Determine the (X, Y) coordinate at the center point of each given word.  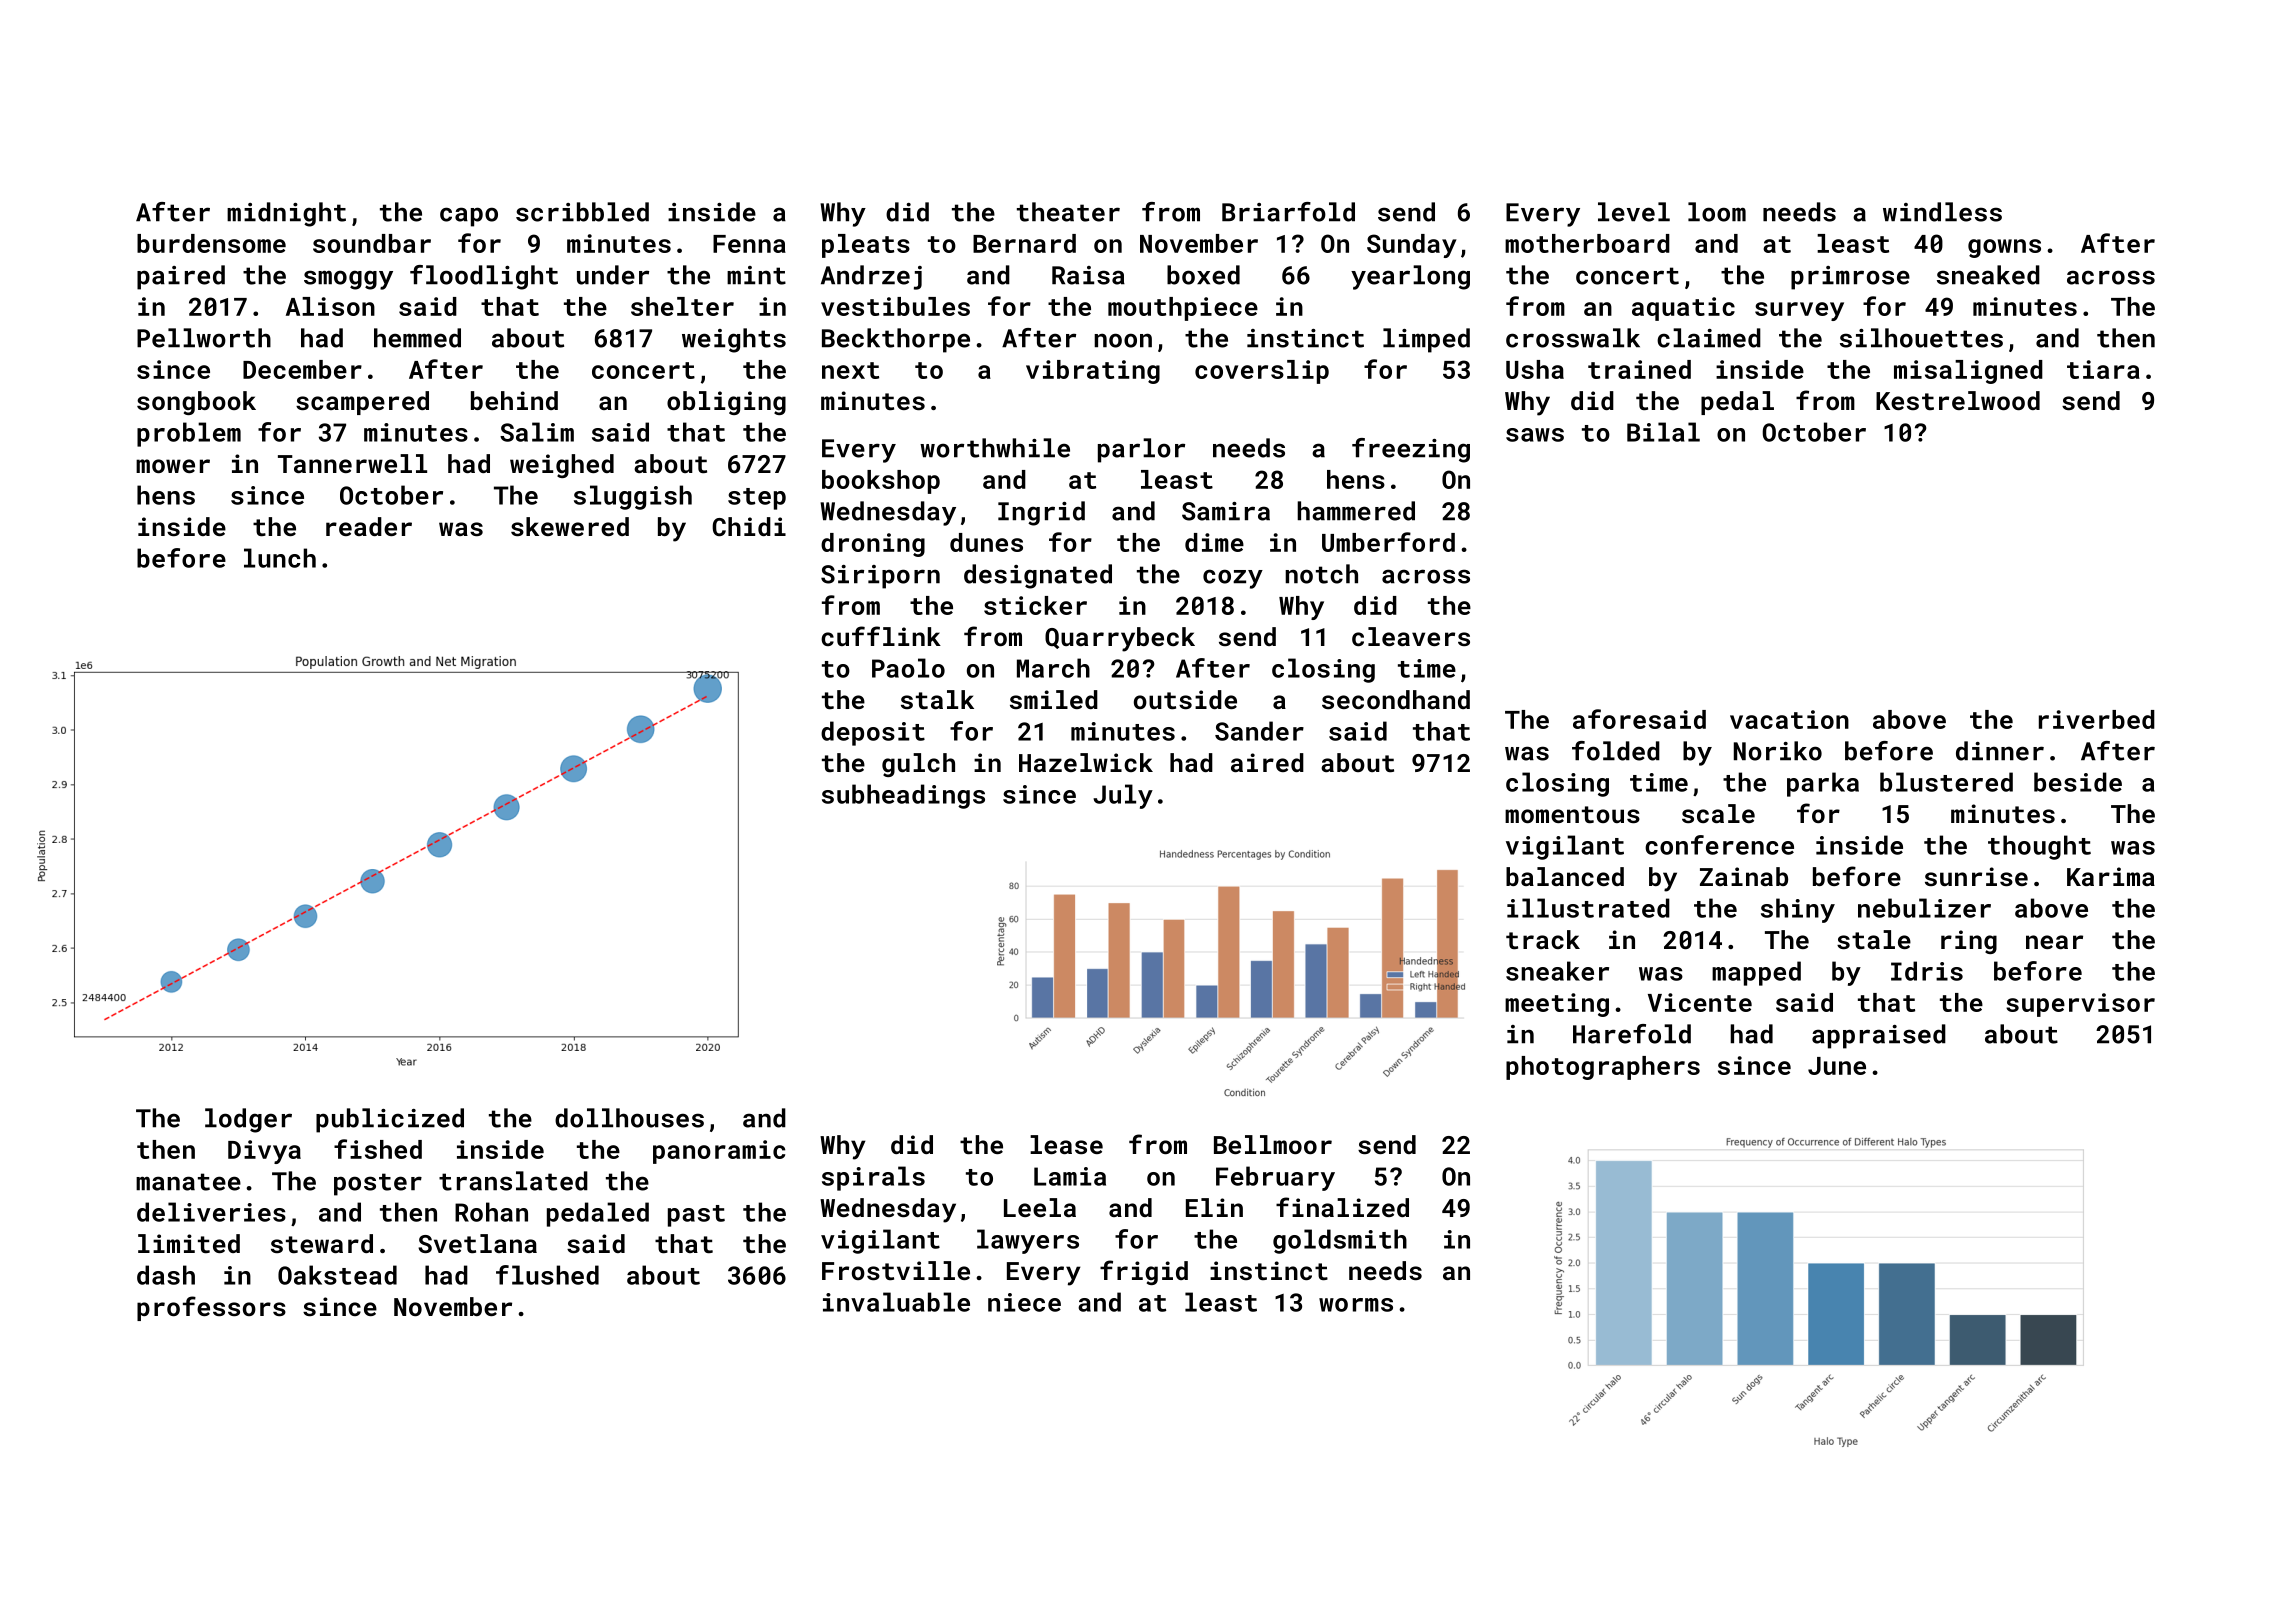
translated (513, 1181)
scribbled (582, 212)
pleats (866, 246)
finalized (1342, 1207)
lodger (248, 1120)
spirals (873, 1178)
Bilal (1663, 432)
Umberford (1388, 542)
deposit (873, 733)
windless (1942, 212)
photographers (1603, 1068)
